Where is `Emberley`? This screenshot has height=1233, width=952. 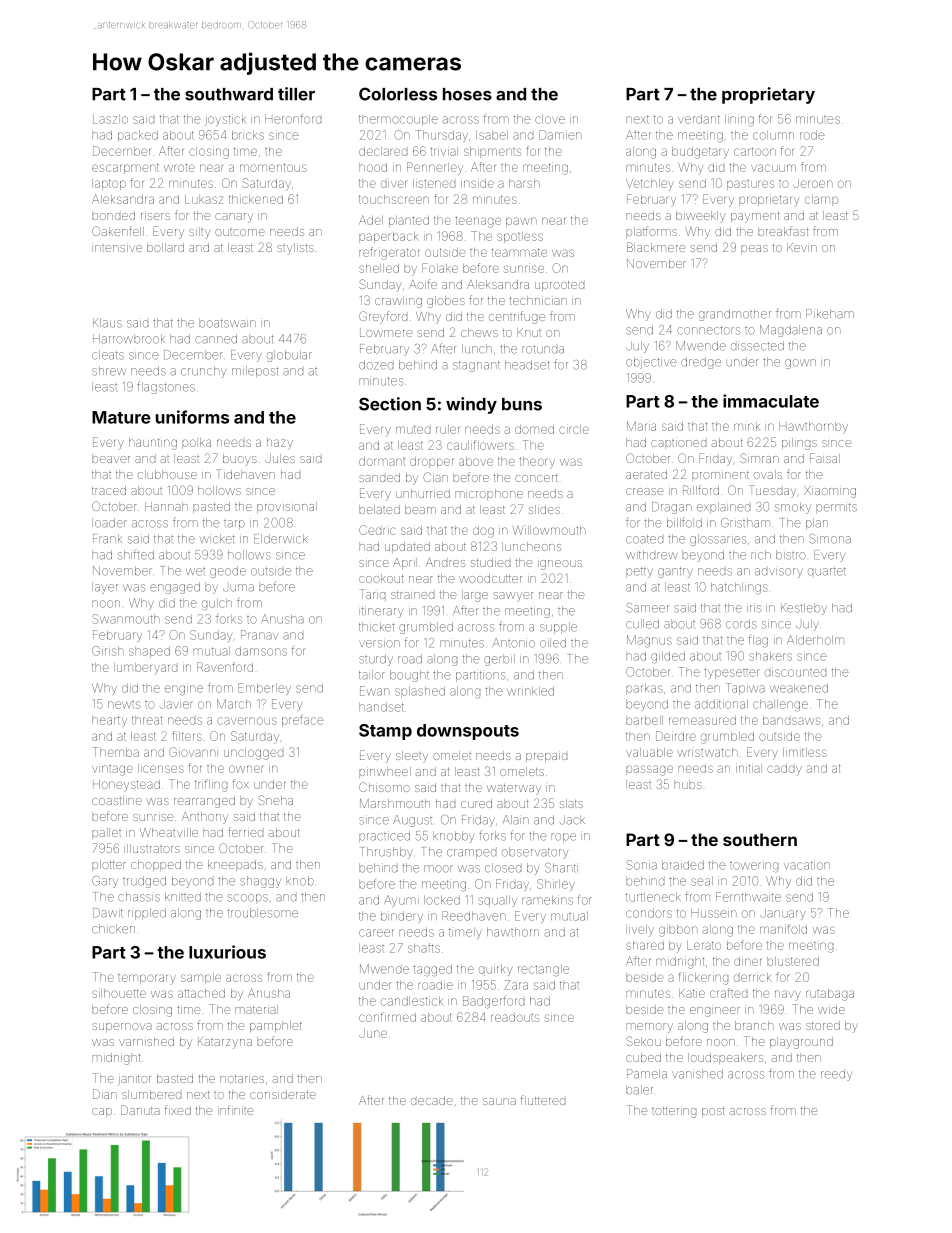
Emberley is located at coordinates (264, 689).
